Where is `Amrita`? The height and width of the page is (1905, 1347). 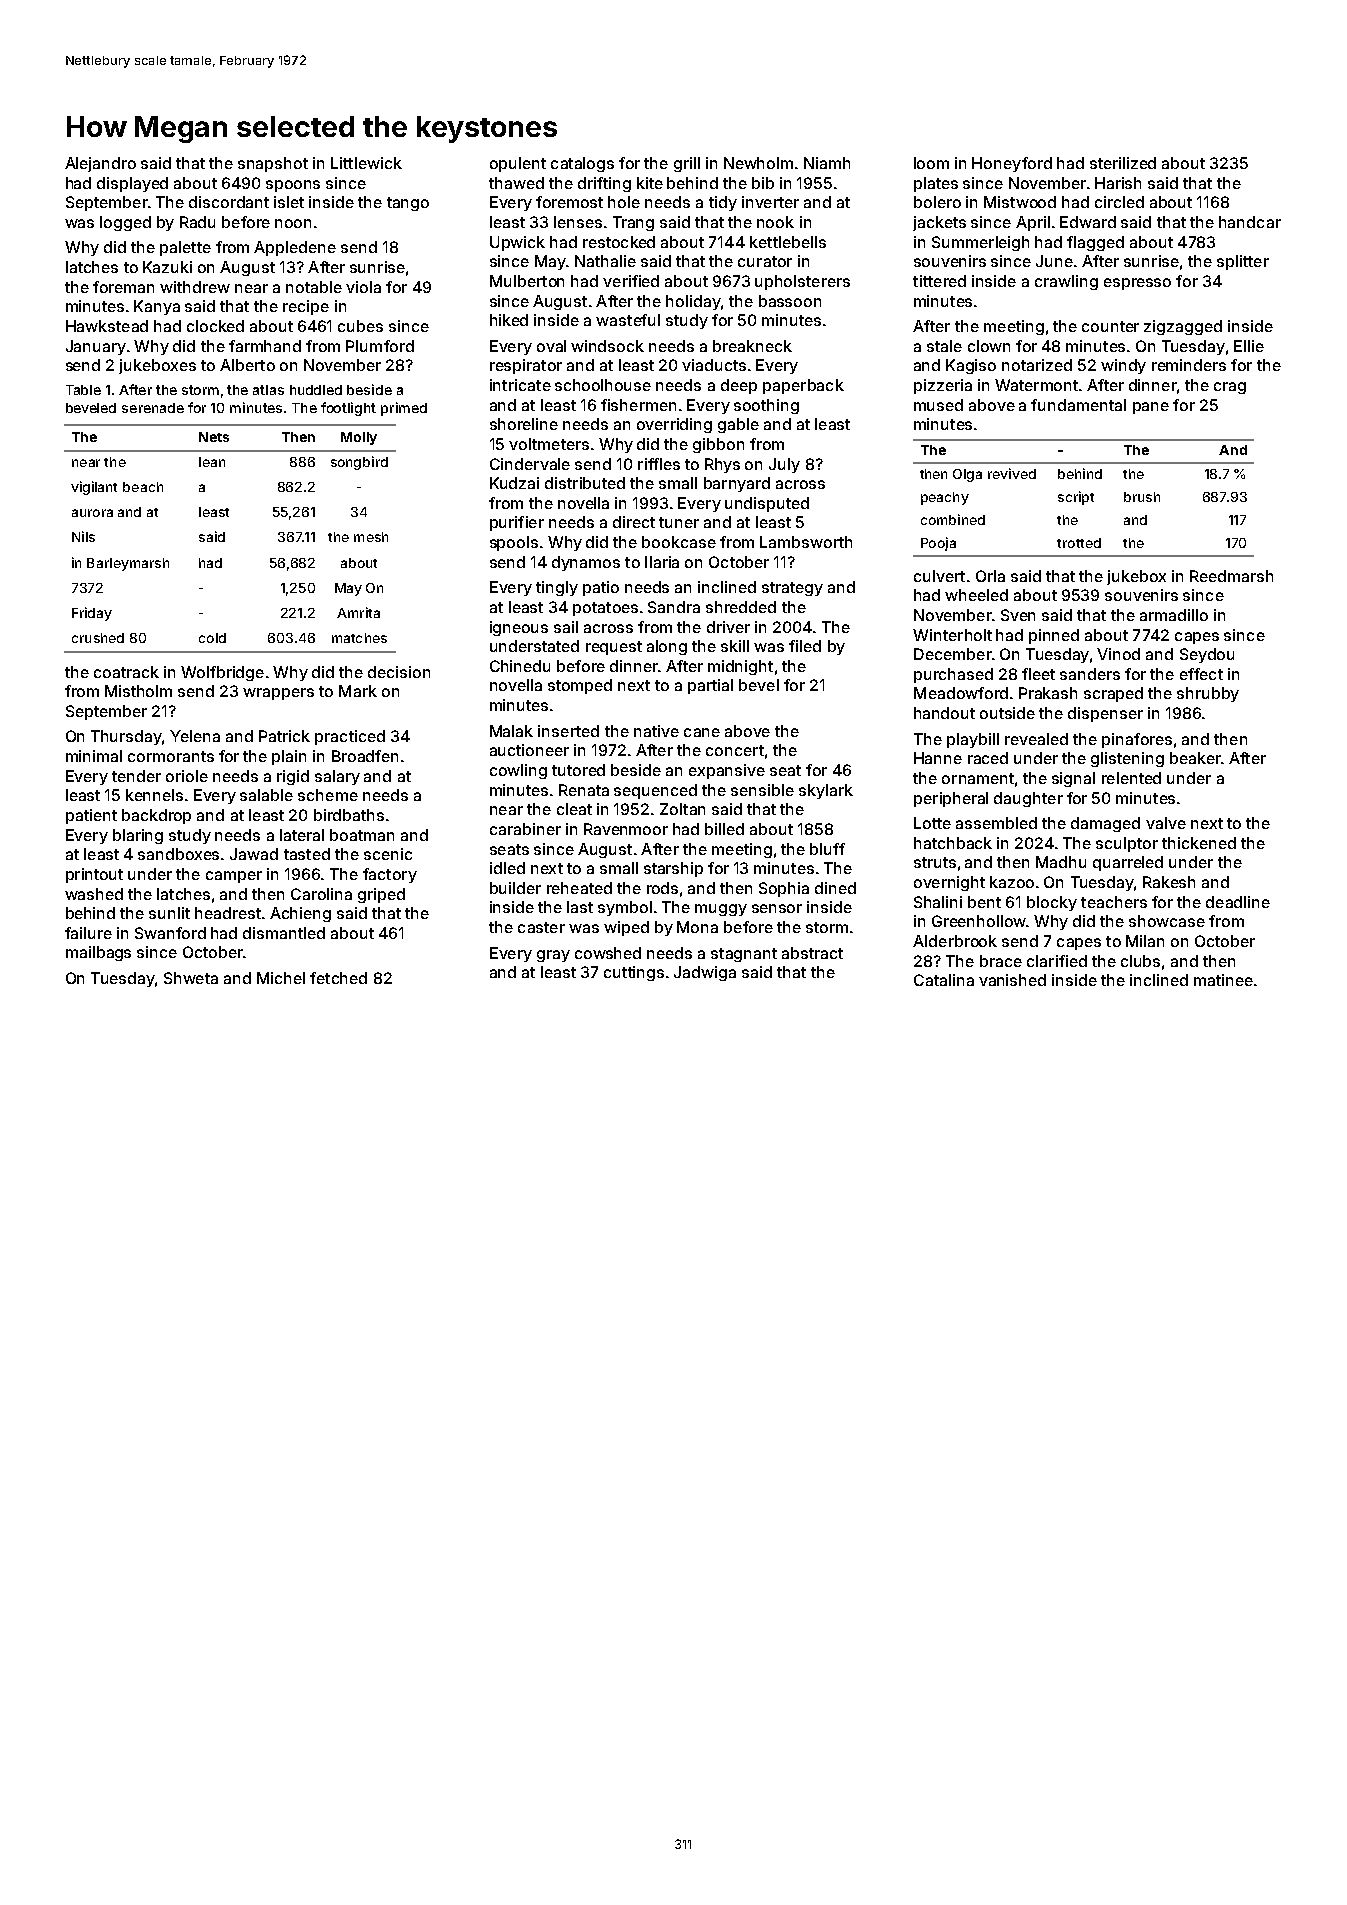
Amrita is located at coordinates (358, 612).
